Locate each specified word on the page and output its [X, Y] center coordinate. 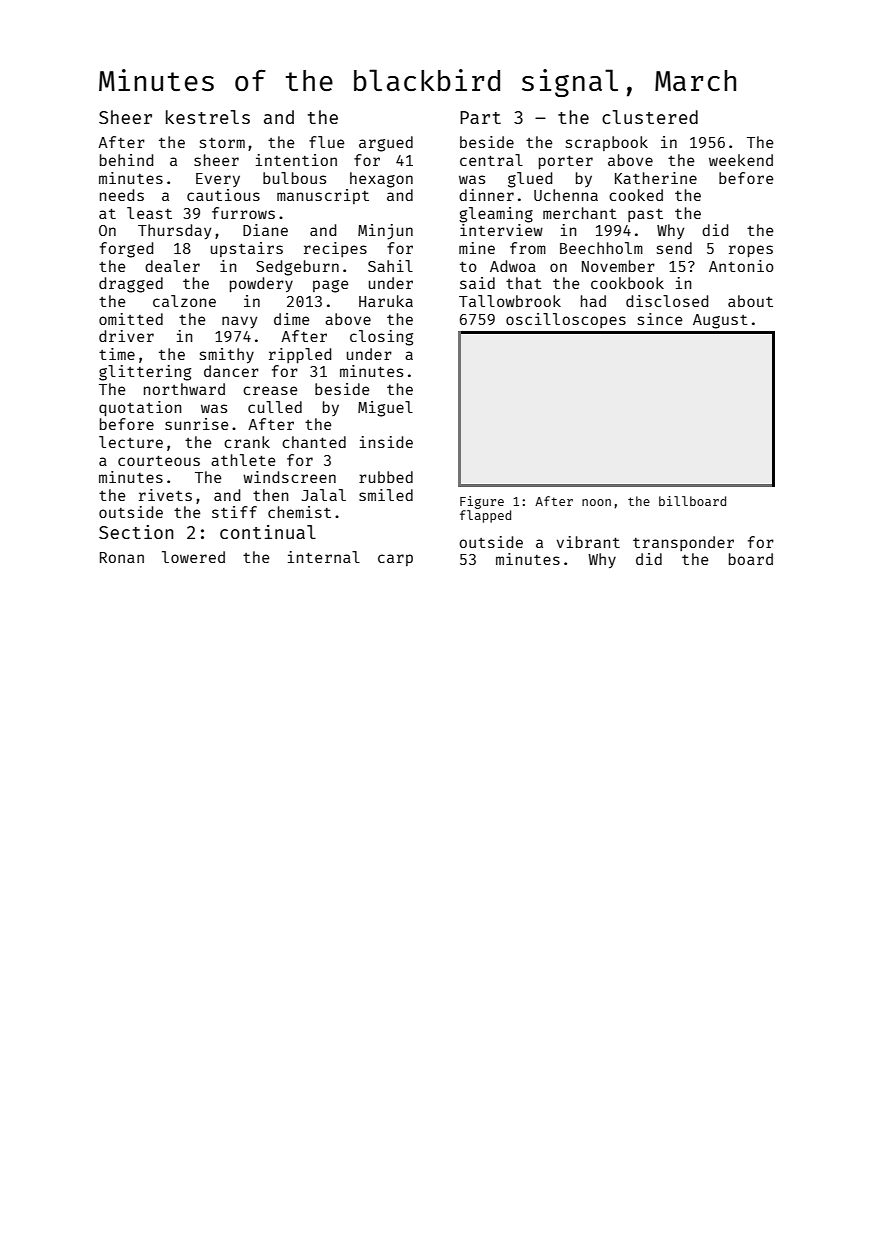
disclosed [667, 301]
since [660, 319]
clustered [650, 117]
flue [326, 142]
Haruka [386, 301]
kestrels [208, 117]
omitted [131, 319]
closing [381, 338]
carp [395, 560]
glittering [145, 373]
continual [268, 532]
